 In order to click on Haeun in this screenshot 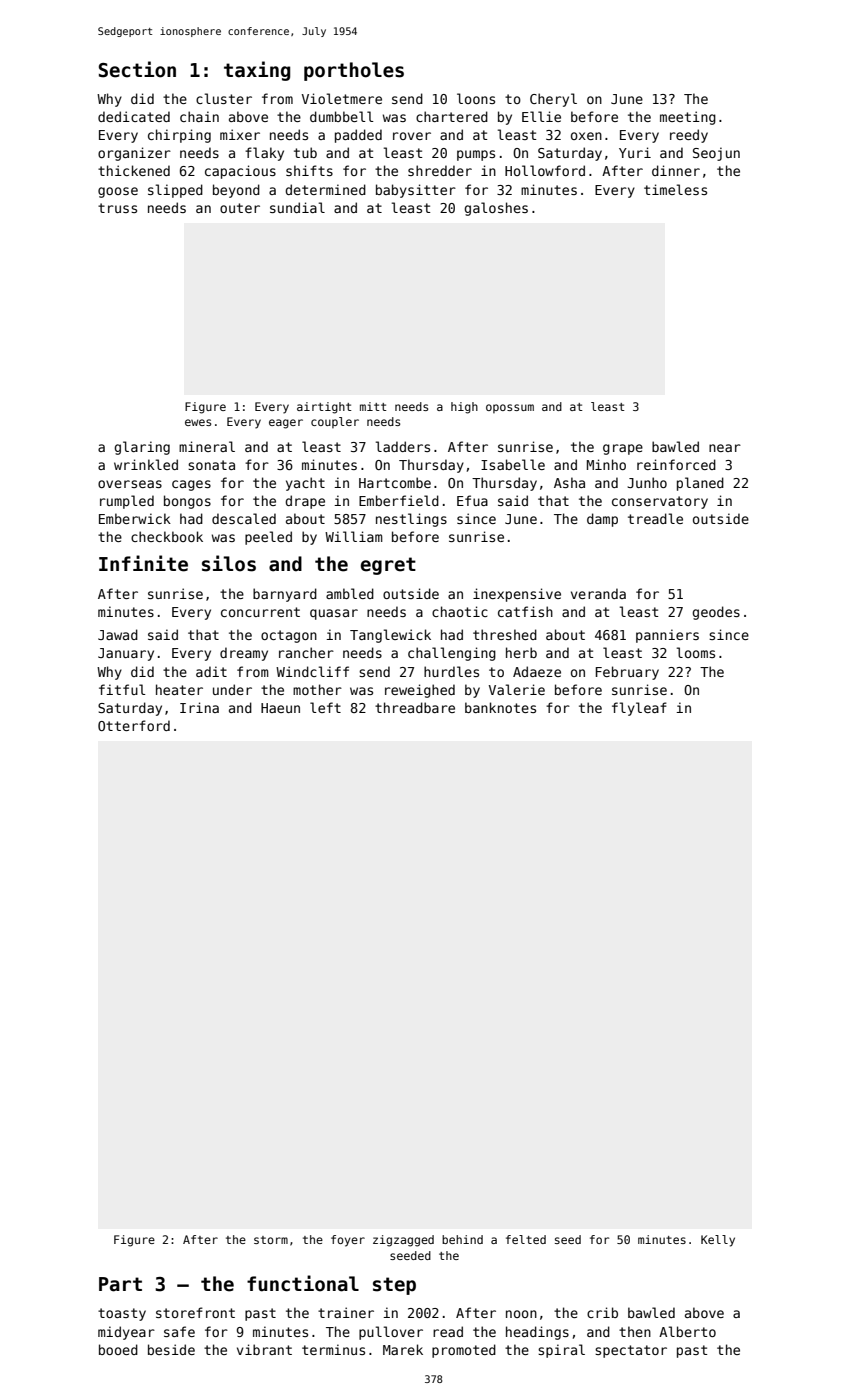, I will do `click(280, 708)`.
